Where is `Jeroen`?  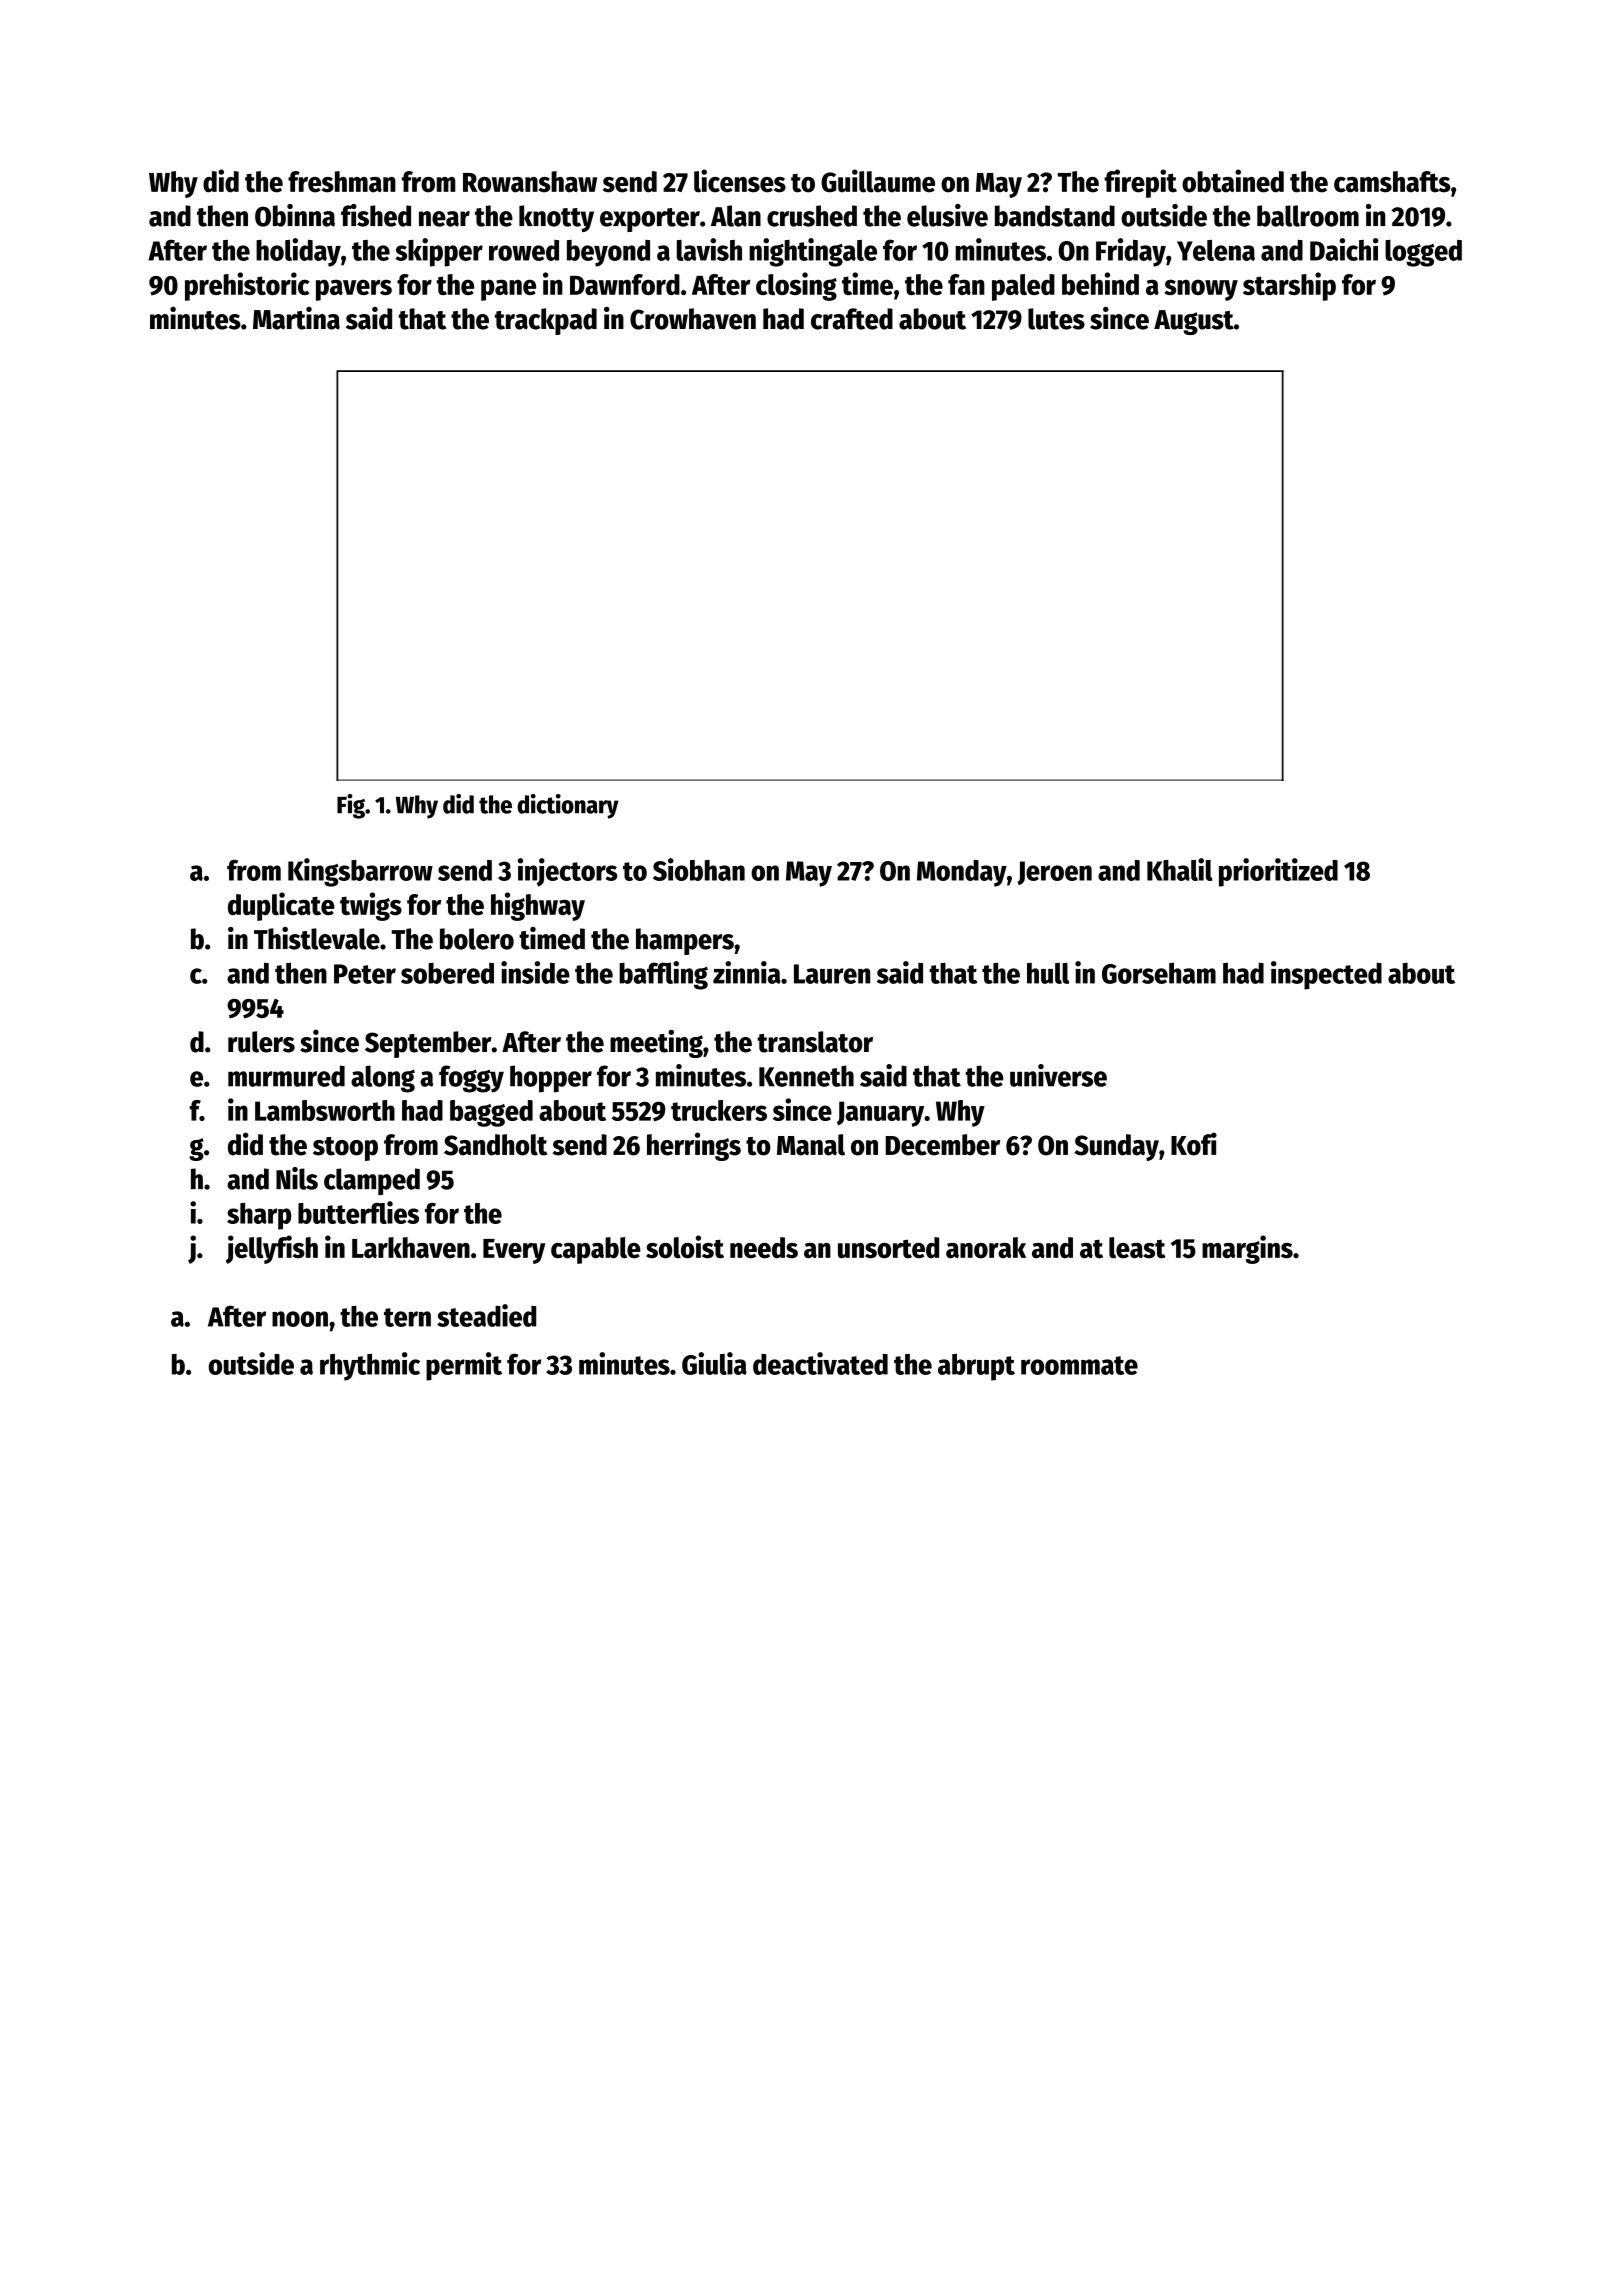
Jeroen is located at coordinates (1054, 873).
